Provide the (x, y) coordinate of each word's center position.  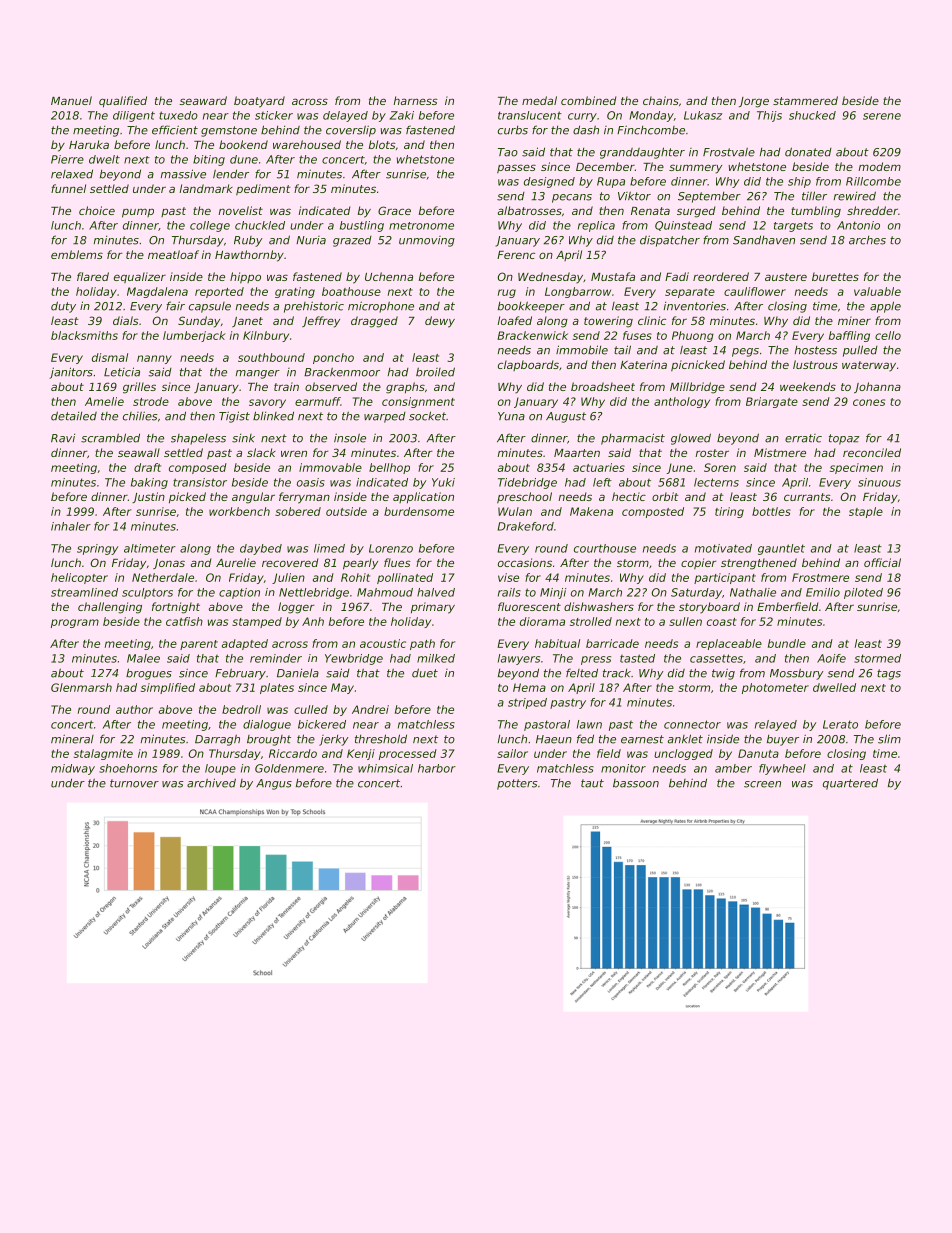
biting (209, 160)
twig (723, 674)
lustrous (815, 364)
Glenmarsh (81, 687)
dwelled (834, 687)
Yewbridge (354, 659)
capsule (210, 307)
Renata (650, 211)
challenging (110, 608)
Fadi (677, 276)
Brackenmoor (342, 372)
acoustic (383, 643)
